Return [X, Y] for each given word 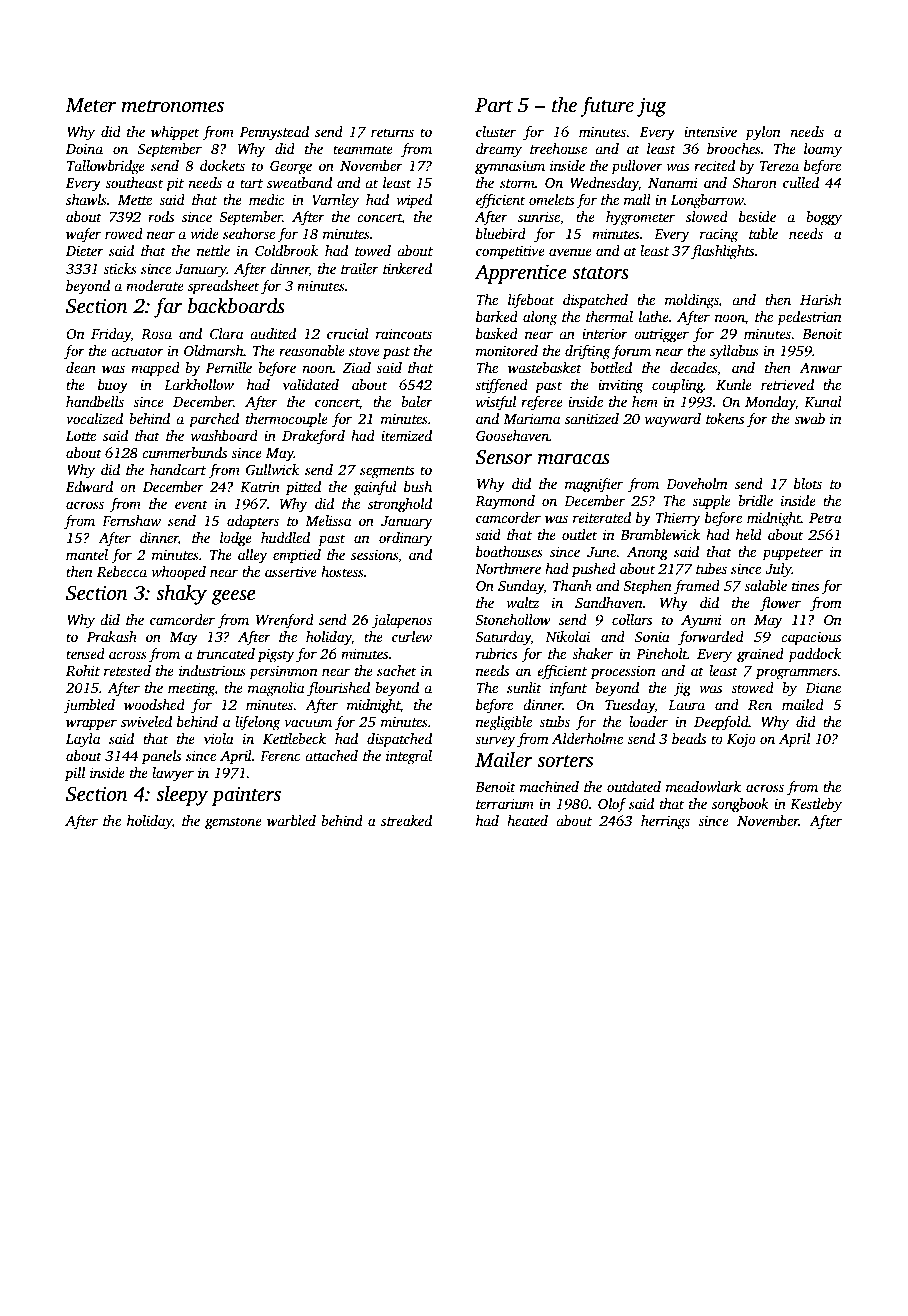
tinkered [407, 268]
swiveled [146, 721]
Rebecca [122, 571]
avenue [570, 252]
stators [600, 273]
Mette [135, 200]
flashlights [722, 252]
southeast [134, 182]
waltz [522, 602]
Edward [89, 486]
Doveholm [697, 483]
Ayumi [701, 621]
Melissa [328, 520]
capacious [811, 638]
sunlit [524, 687]
